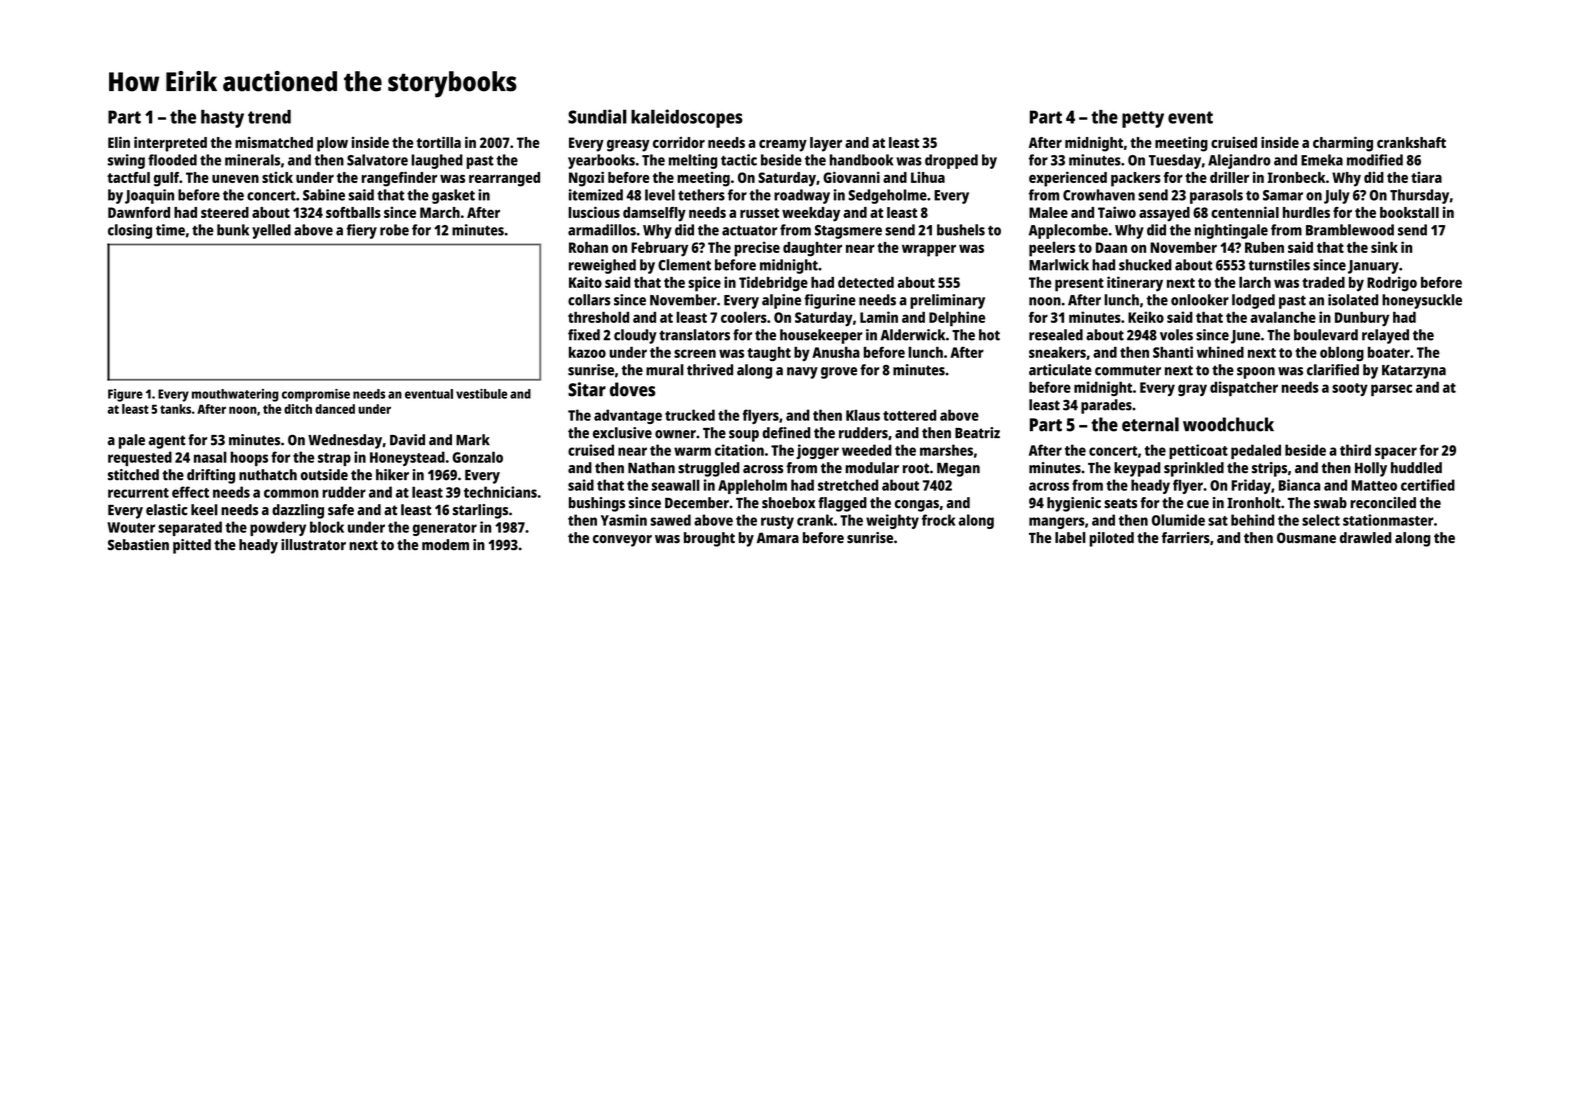 The image size is (1570, 1110). What do you see at coordinates (167, 510) in the screenshot?
I see `elastic` at bounding box center [167, 510].
